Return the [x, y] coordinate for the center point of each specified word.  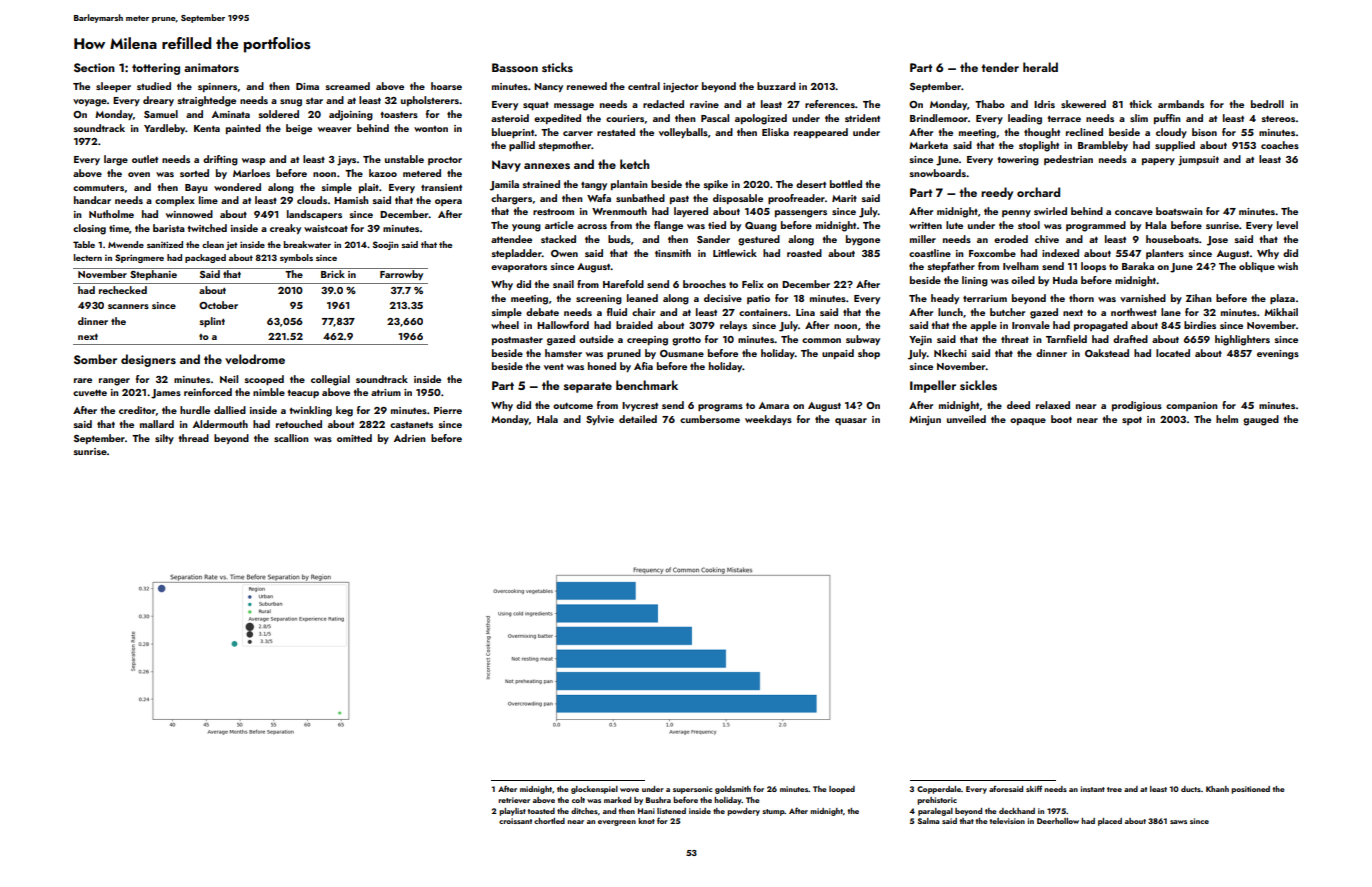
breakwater [307, 244]
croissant [515, 821]
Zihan [1199, 298]
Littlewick [735, 253]
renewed [587, 86]
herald [1040, 67]
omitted [354, 438]
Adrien [410, 438]
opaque [1028, 421]
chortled [549, 821]
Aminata [231, 114]
